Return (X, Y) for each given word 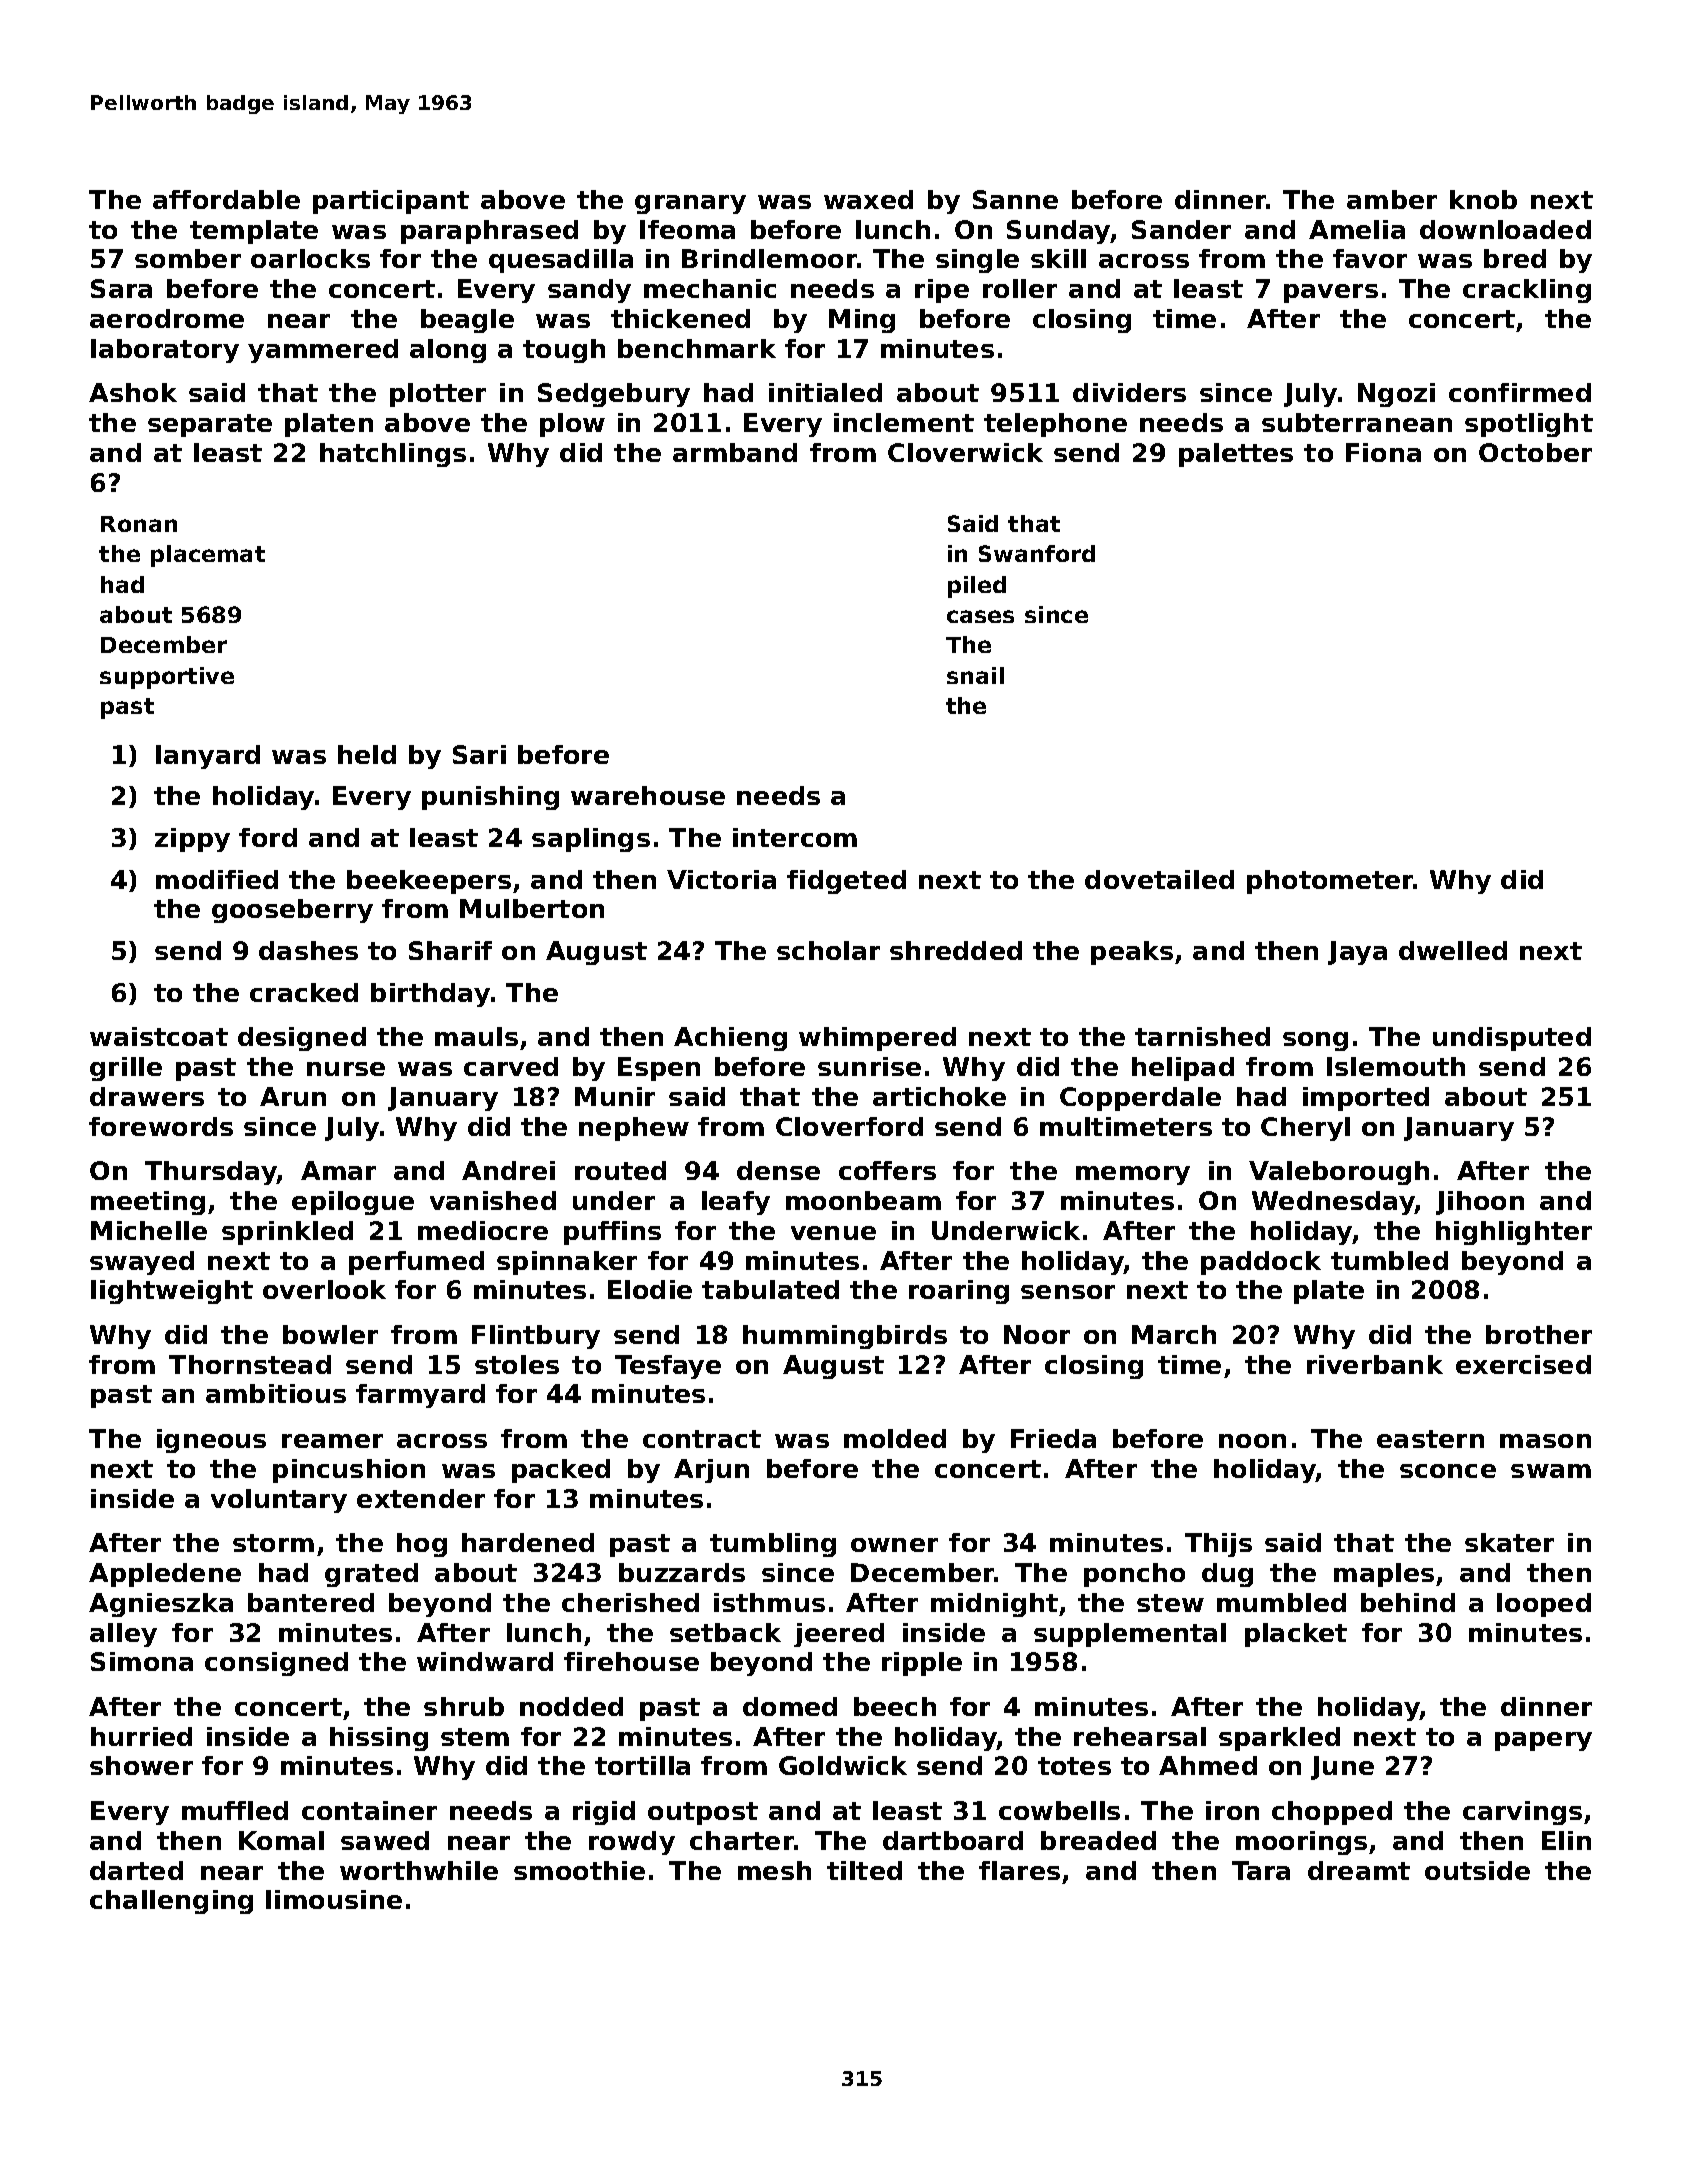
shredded (956, 950)
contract (702, 1439)
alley (123, 1635)
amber (1392, 199)
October (1535, 452)
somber (188, 258)
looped (1544, 1605)
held (367, 754)
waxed (868, 199)
